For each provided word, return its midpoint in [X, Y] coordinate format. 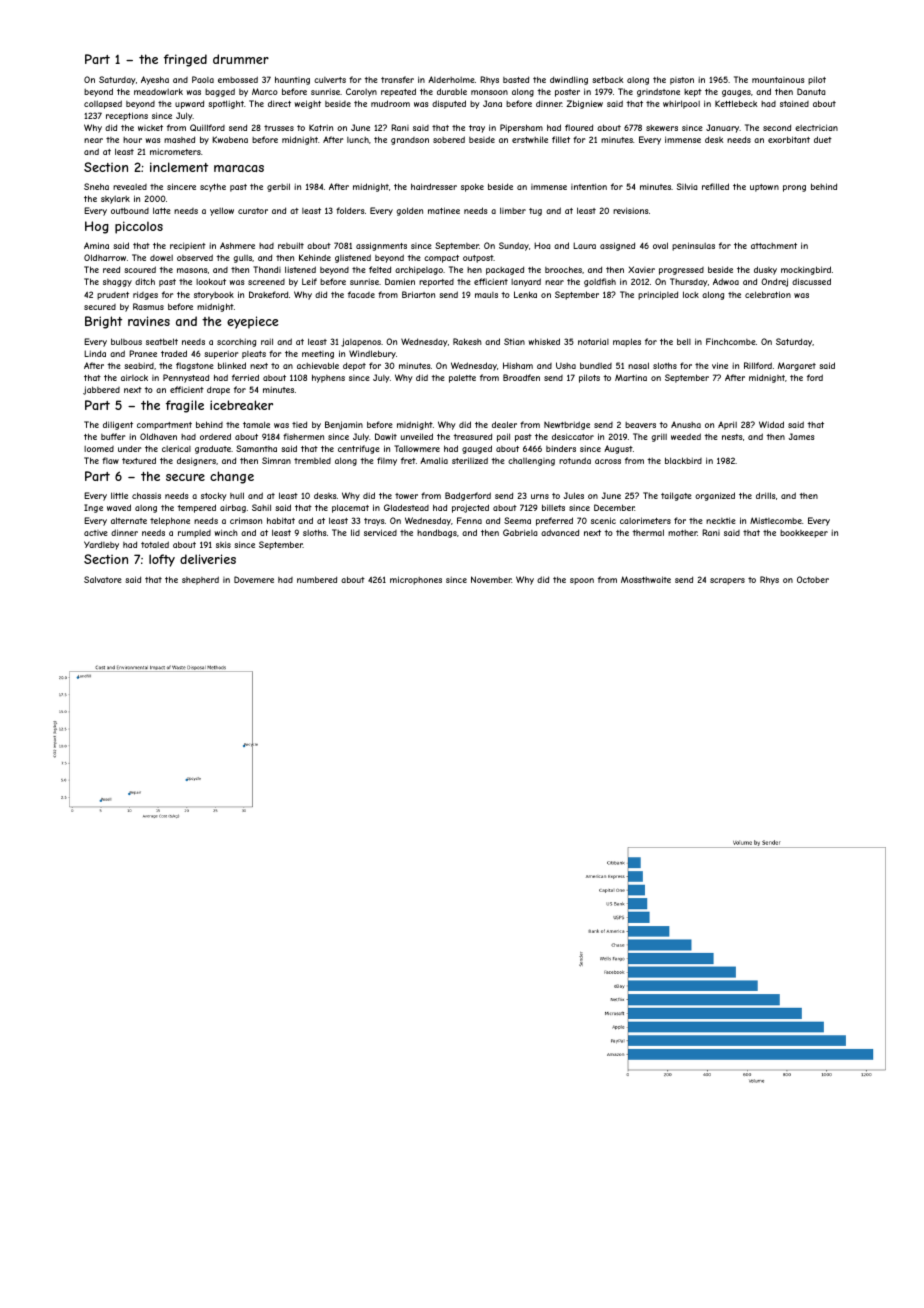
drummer [241, 59]
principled [658, 295]
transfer [397, 79]
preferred [554, 521]
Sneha [96, 186]
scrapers [727, 581]
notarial [593, 341]
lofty [162, 560]
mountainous [778, 80]
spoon [582, 581]
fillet [561, 139]
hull [237, 495]
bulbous [126, 341]
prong [794, 188]
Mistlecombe [776, 520]
